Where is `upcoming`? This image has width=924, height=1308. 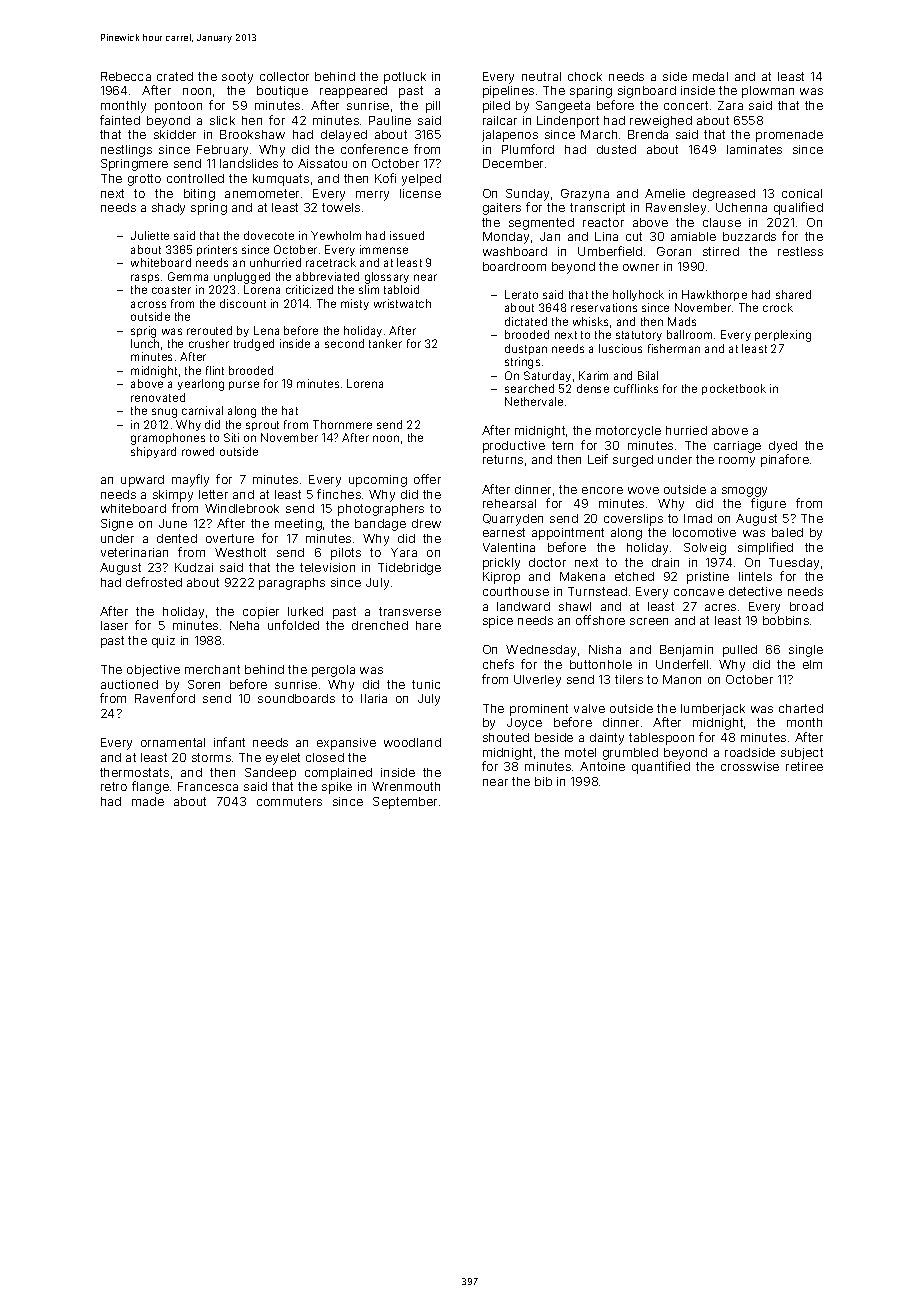
upcoming is located at coordinates (378, 481).
